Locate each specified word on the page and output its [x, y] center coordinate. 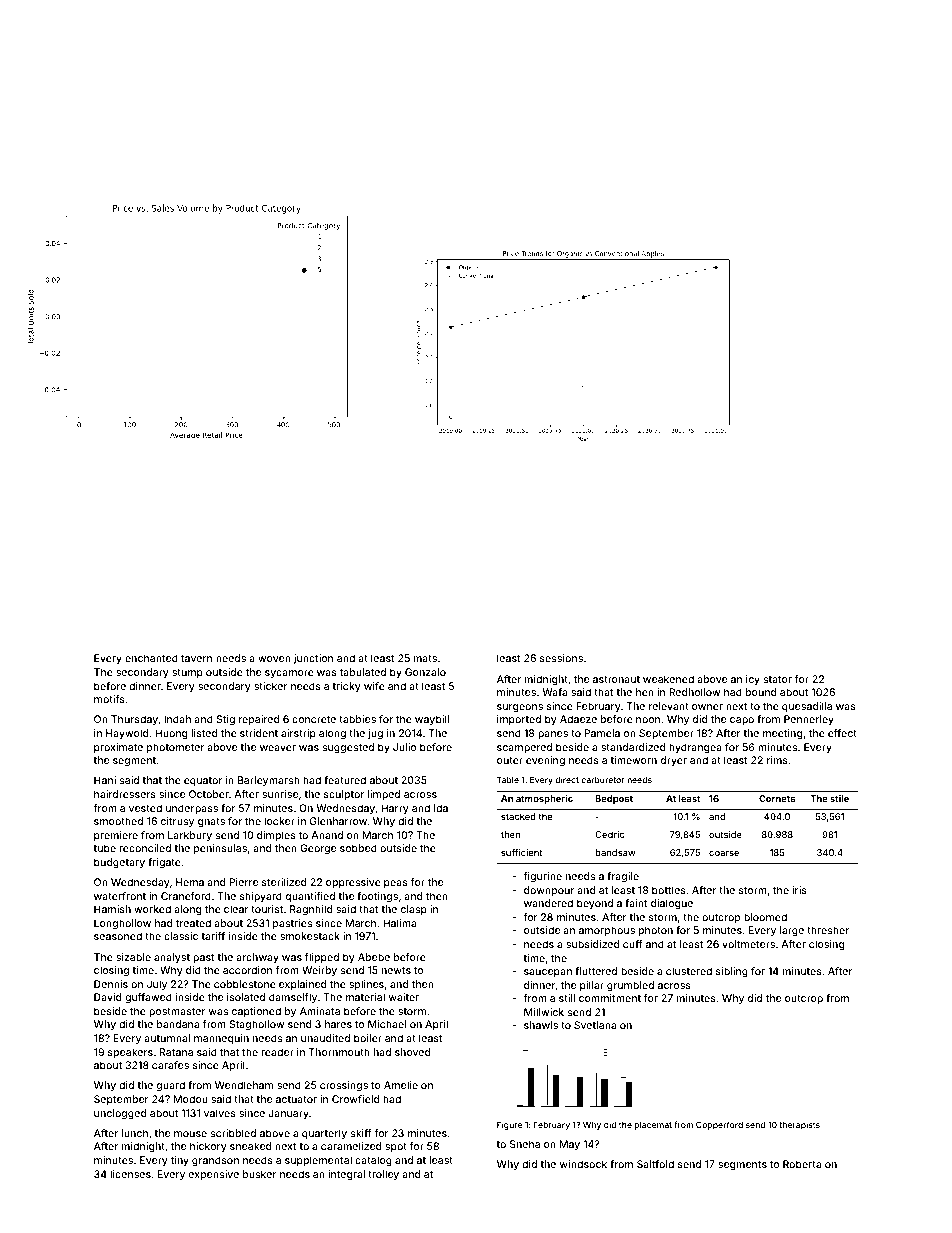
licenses [130, 1174]
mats [425, 658]
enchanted [151, 658]
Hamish [112, 909]
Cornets [777, 798]
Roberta [802, 1164]
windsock [583, 1164]
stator [778, 679]
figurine [542, 877]
